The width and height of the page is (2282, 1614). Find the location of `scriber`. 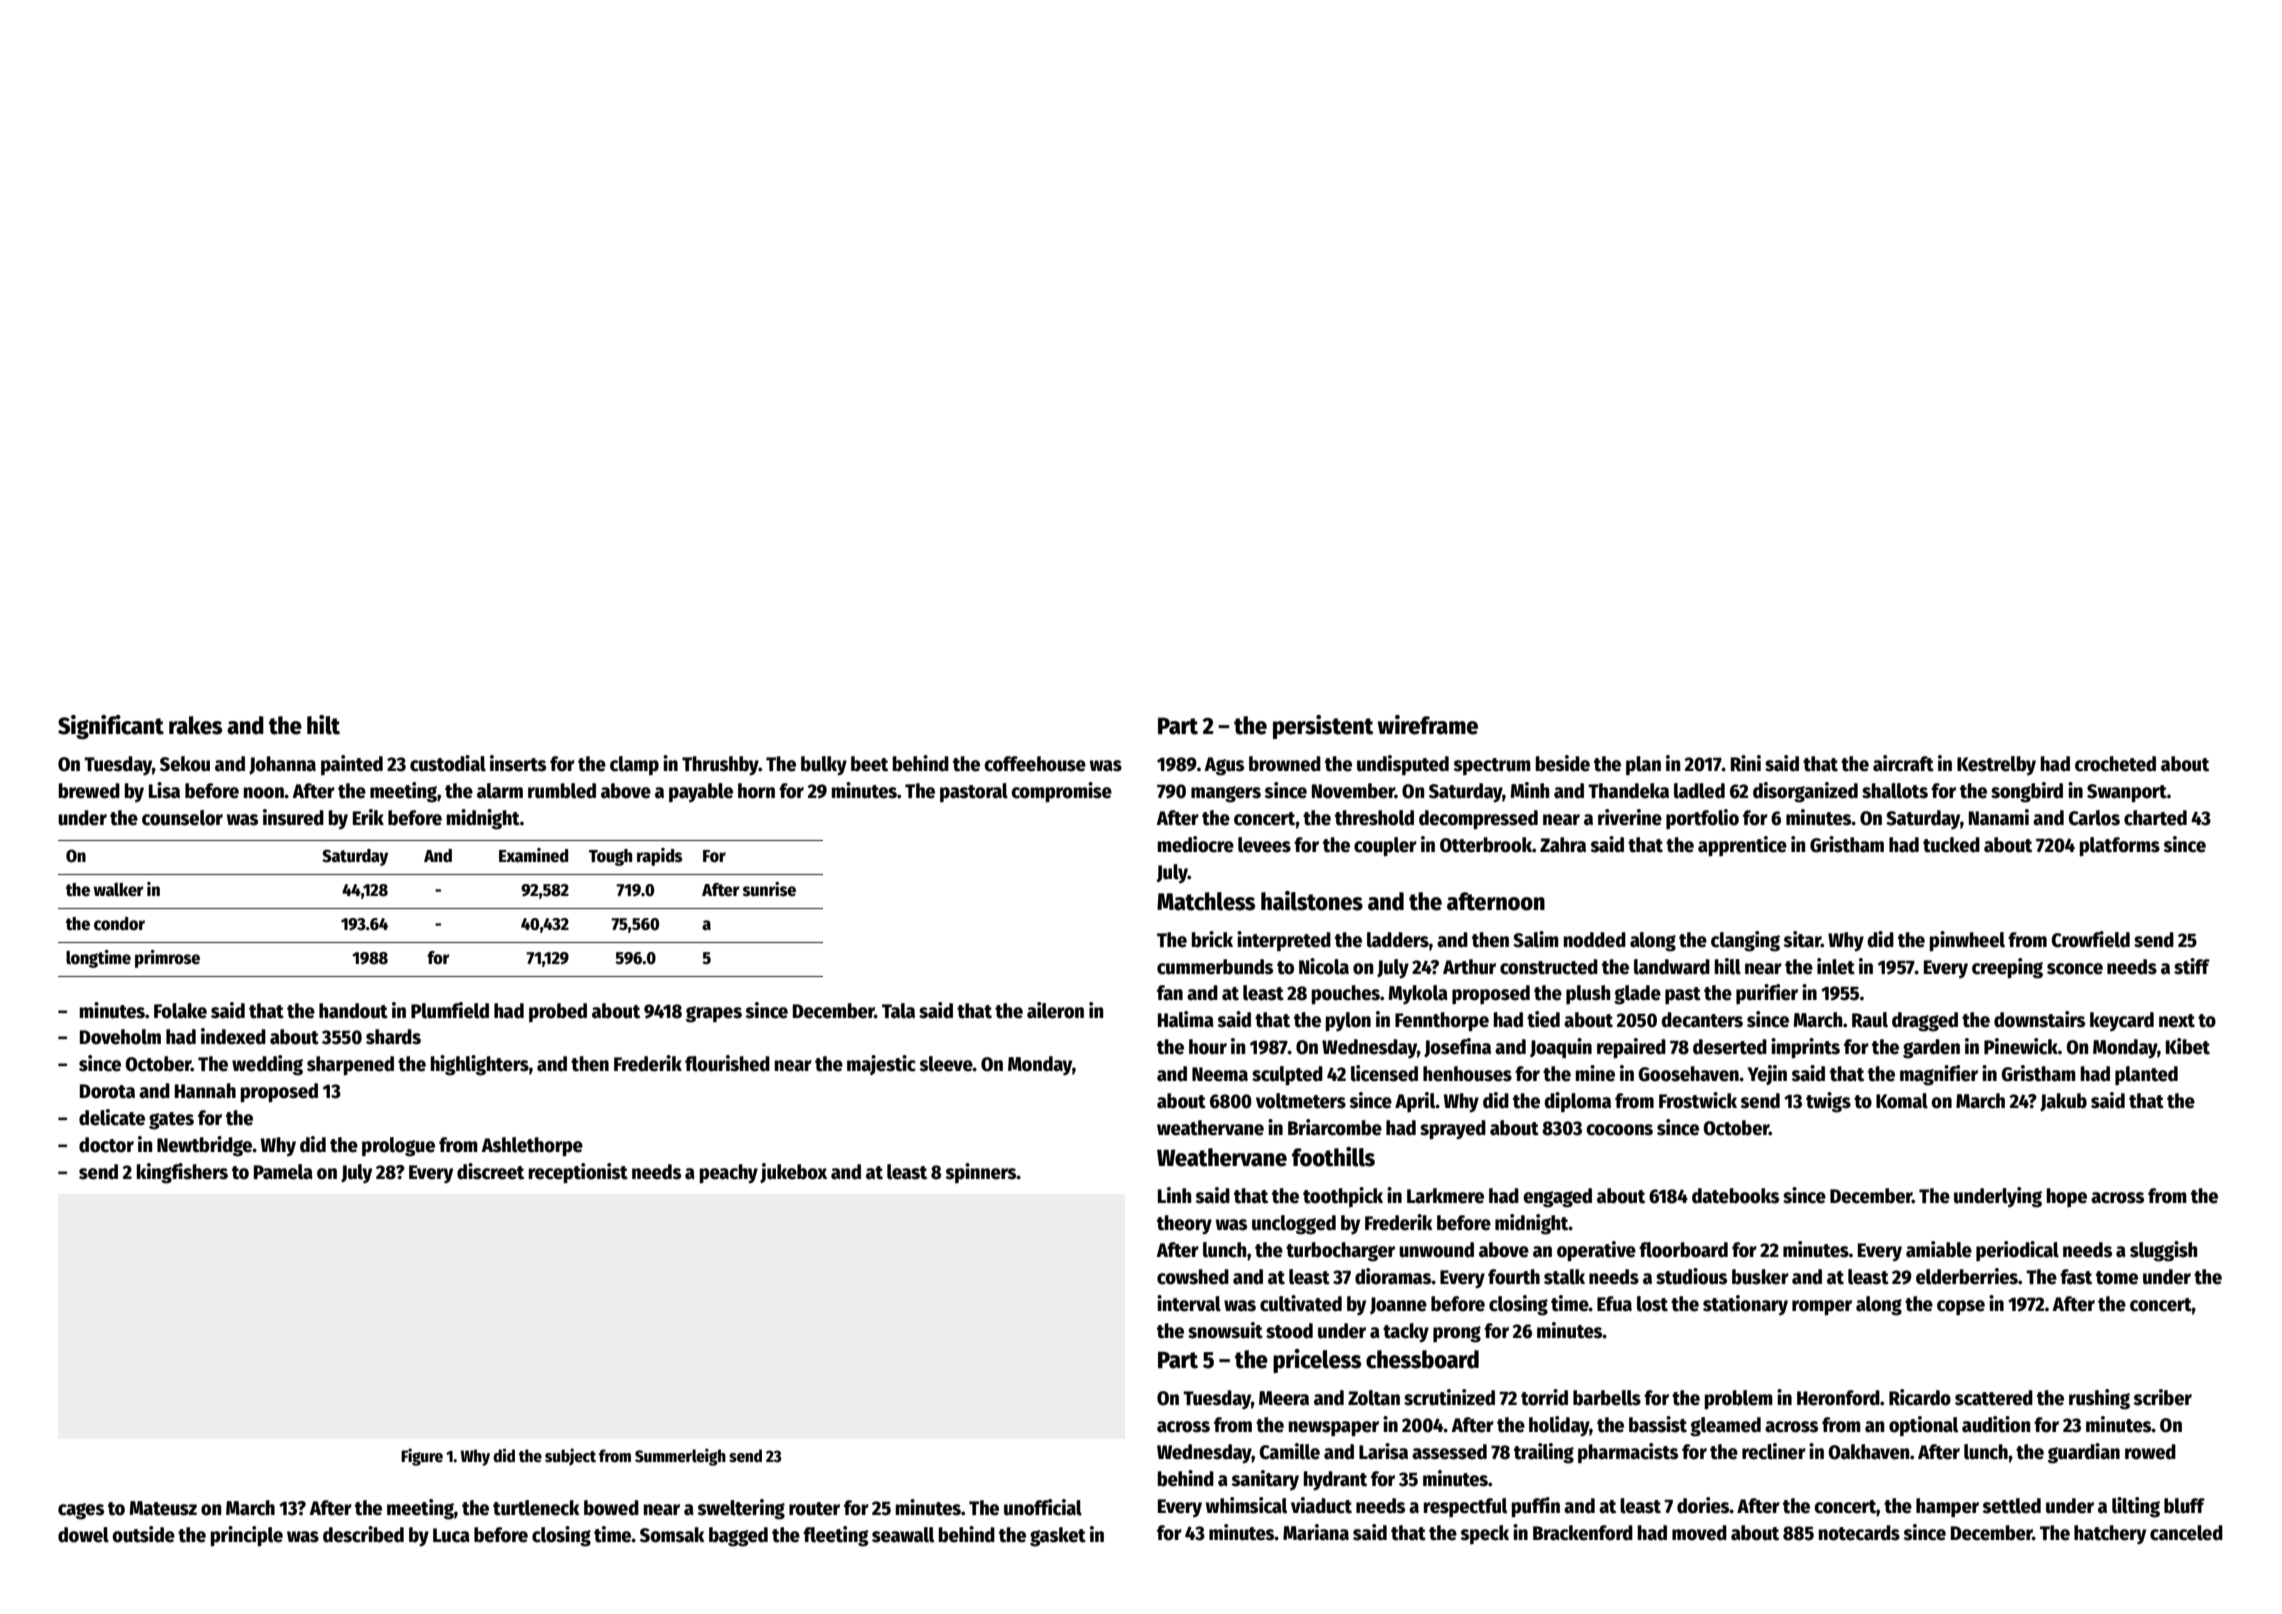

scriber is located at coordinates (2162, 1397).
